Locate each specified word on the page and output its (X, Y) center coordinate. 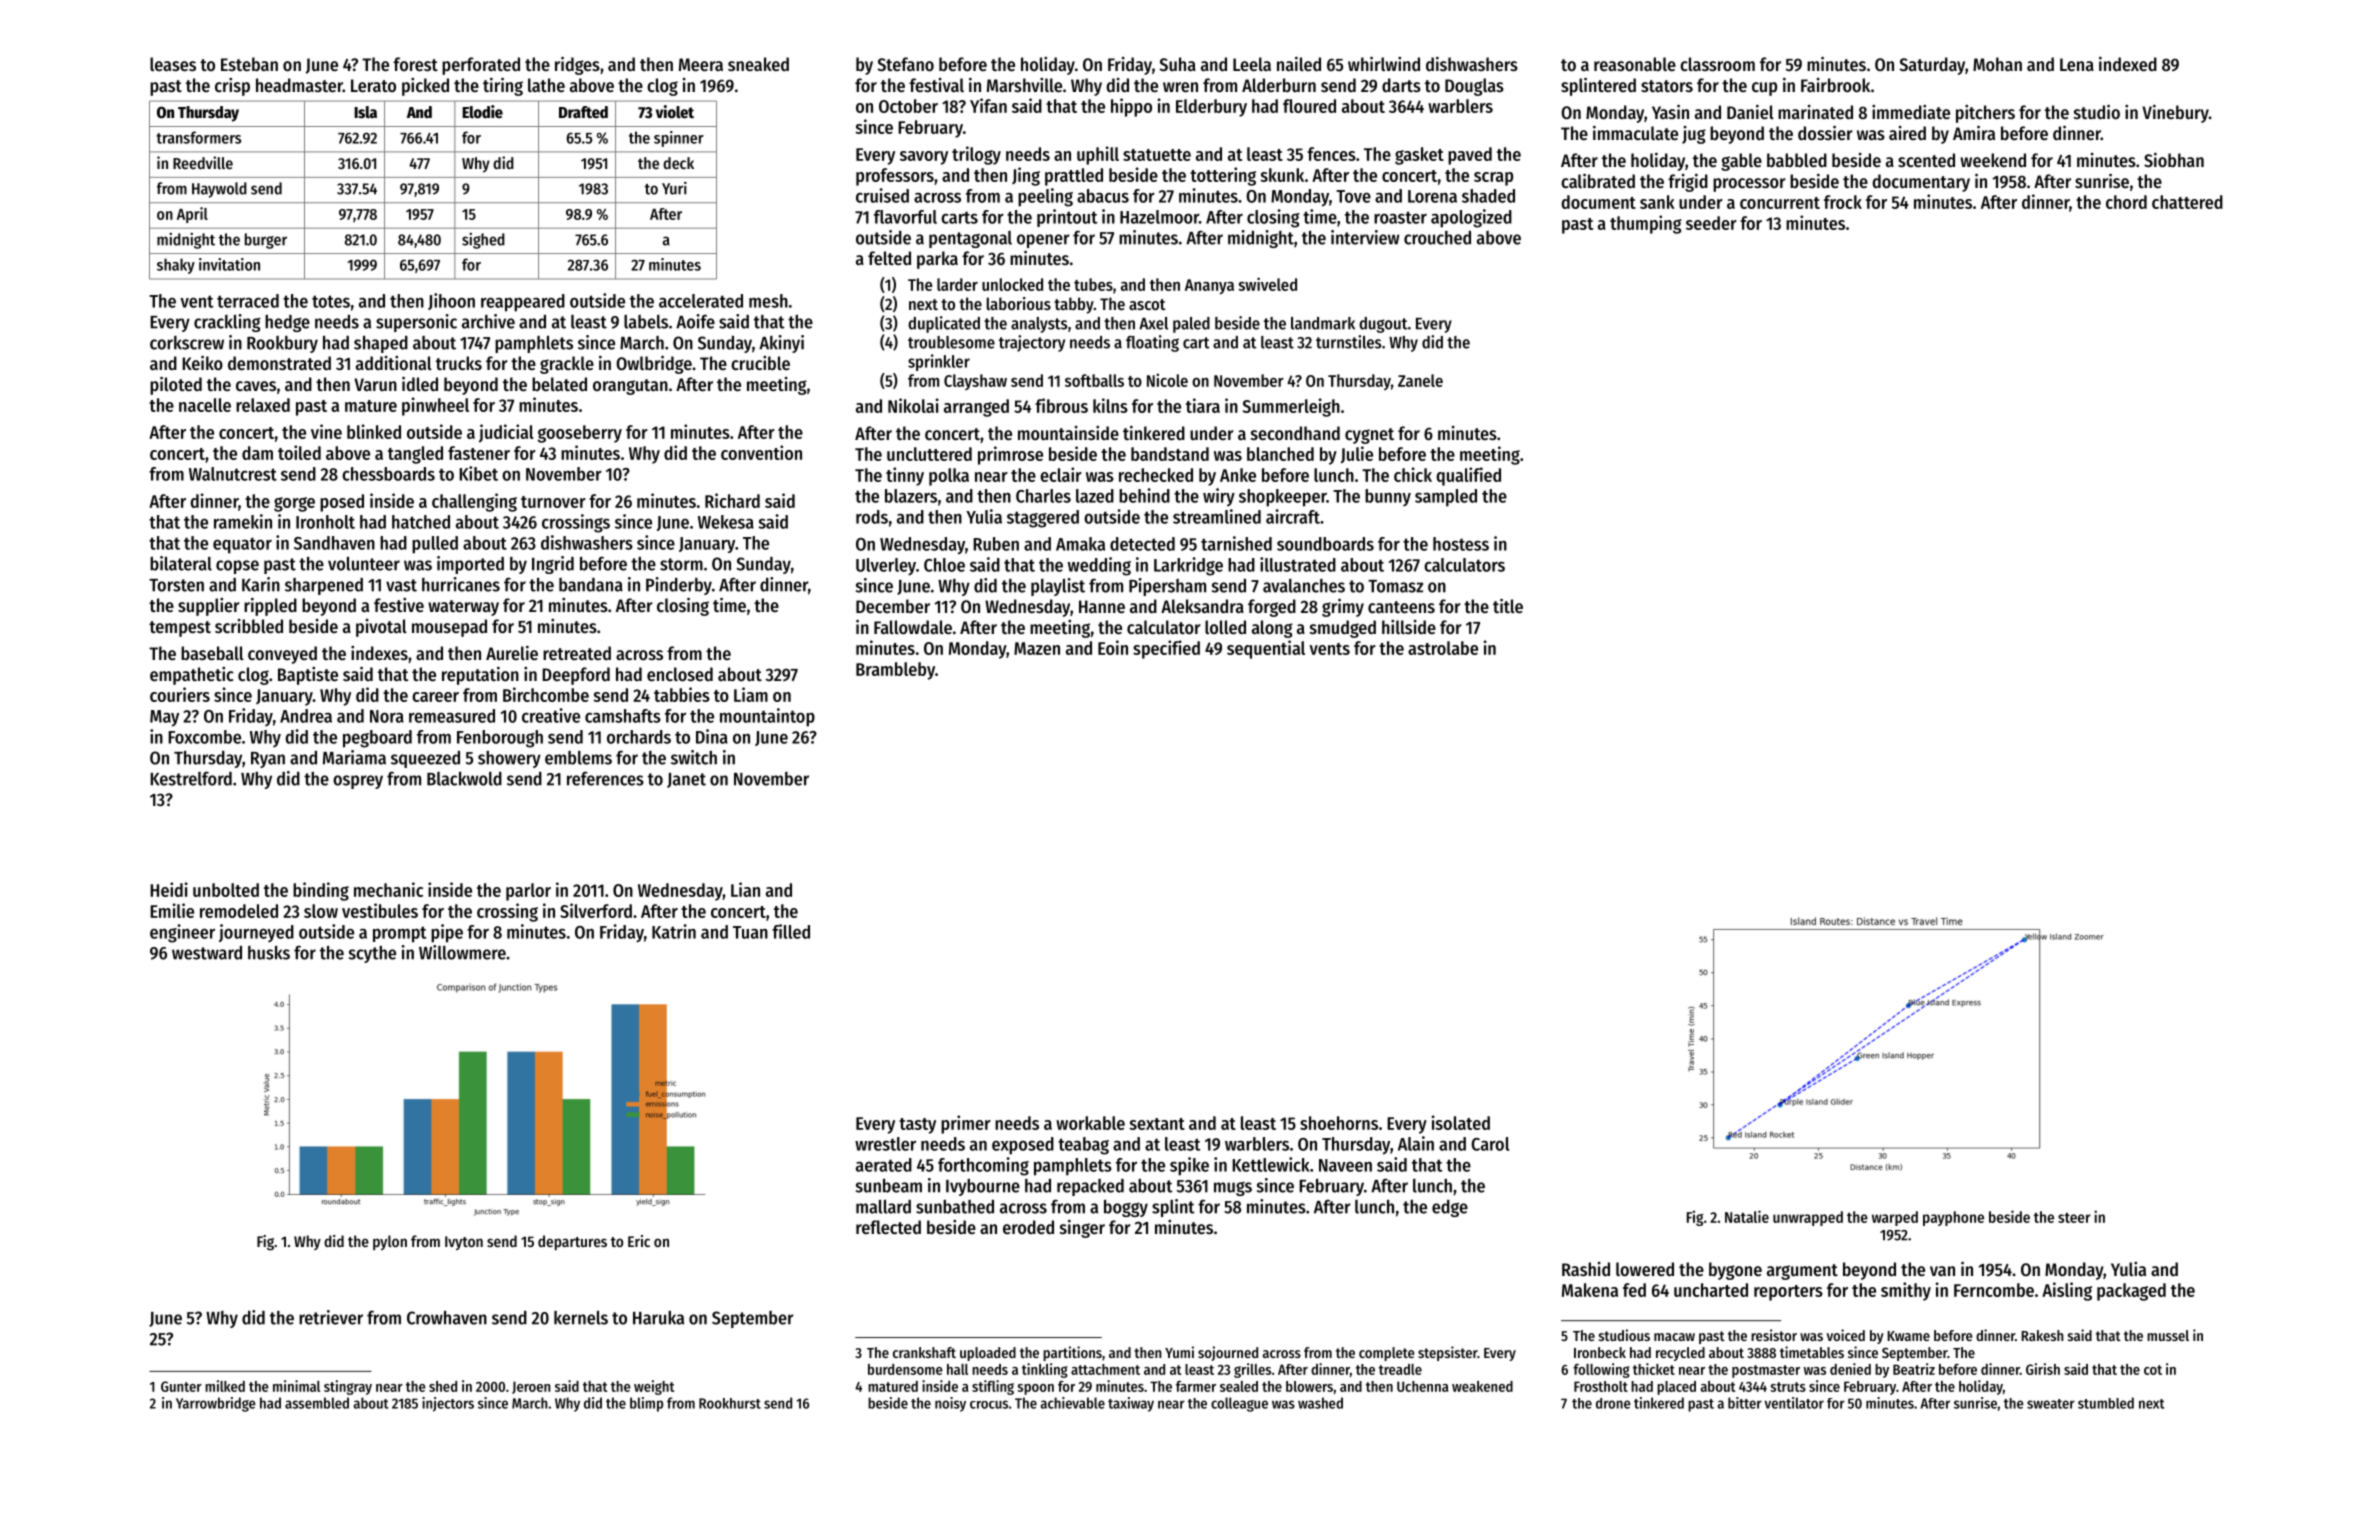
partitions (1072, 1353)
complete (1387, 1354)
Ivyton (464, 1243)
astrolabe (1443, 648)
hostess (1461, 544)
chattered (2187, 202)
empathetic (192, 676)
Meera (701, 64)
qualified (1469, 476)
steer (2074, 1218)
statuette (1157, 155)
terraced (248, 301)
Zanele (1420, 380)
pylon (390, 1242)
